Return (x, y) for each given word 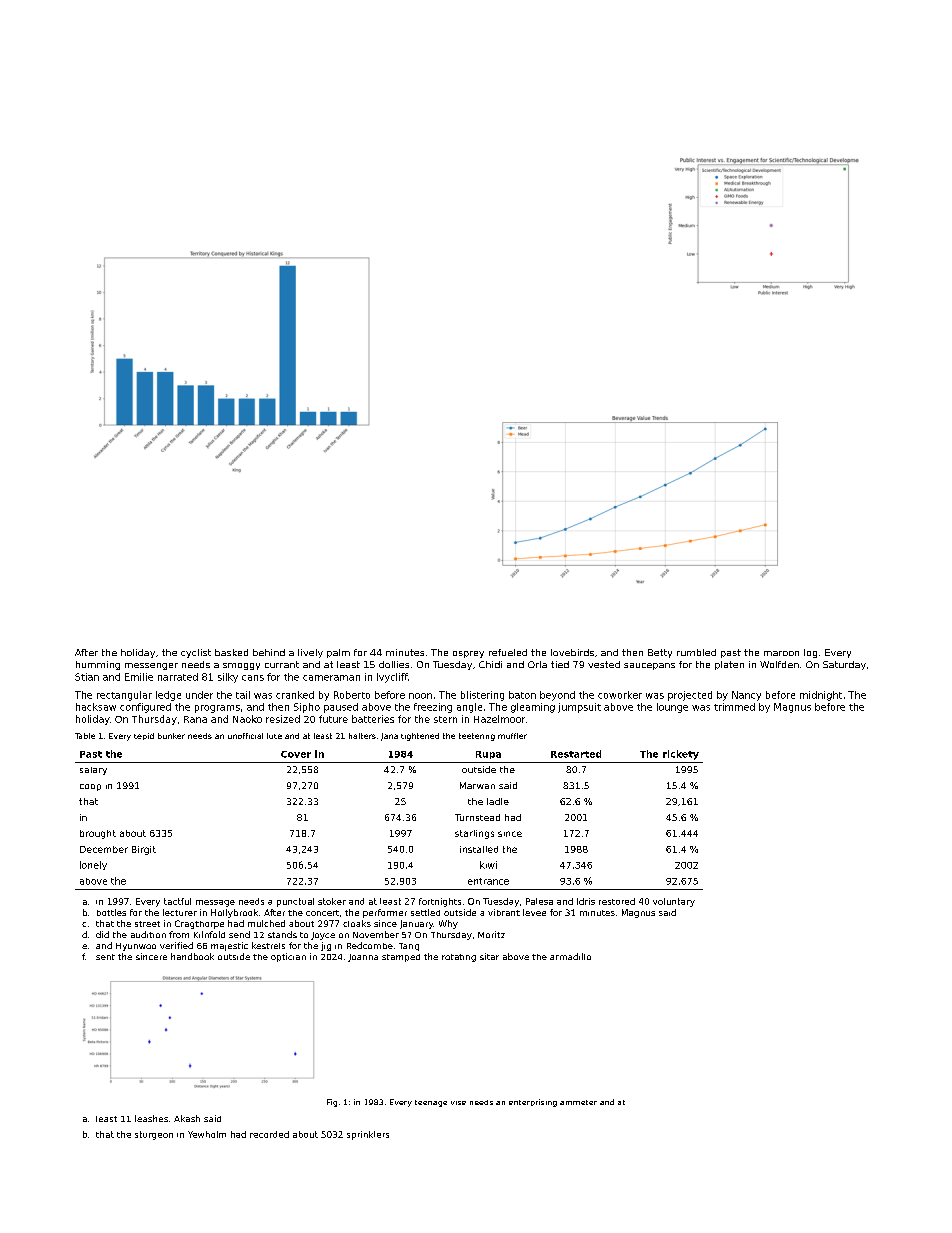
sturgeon (154, 1135)
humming (98, 665)
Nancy (746, 696)
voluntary (674, 902)
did (102, 934)
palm (338, 653)
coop (90, 787)
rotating (459, 958)
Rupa (488, 755)
